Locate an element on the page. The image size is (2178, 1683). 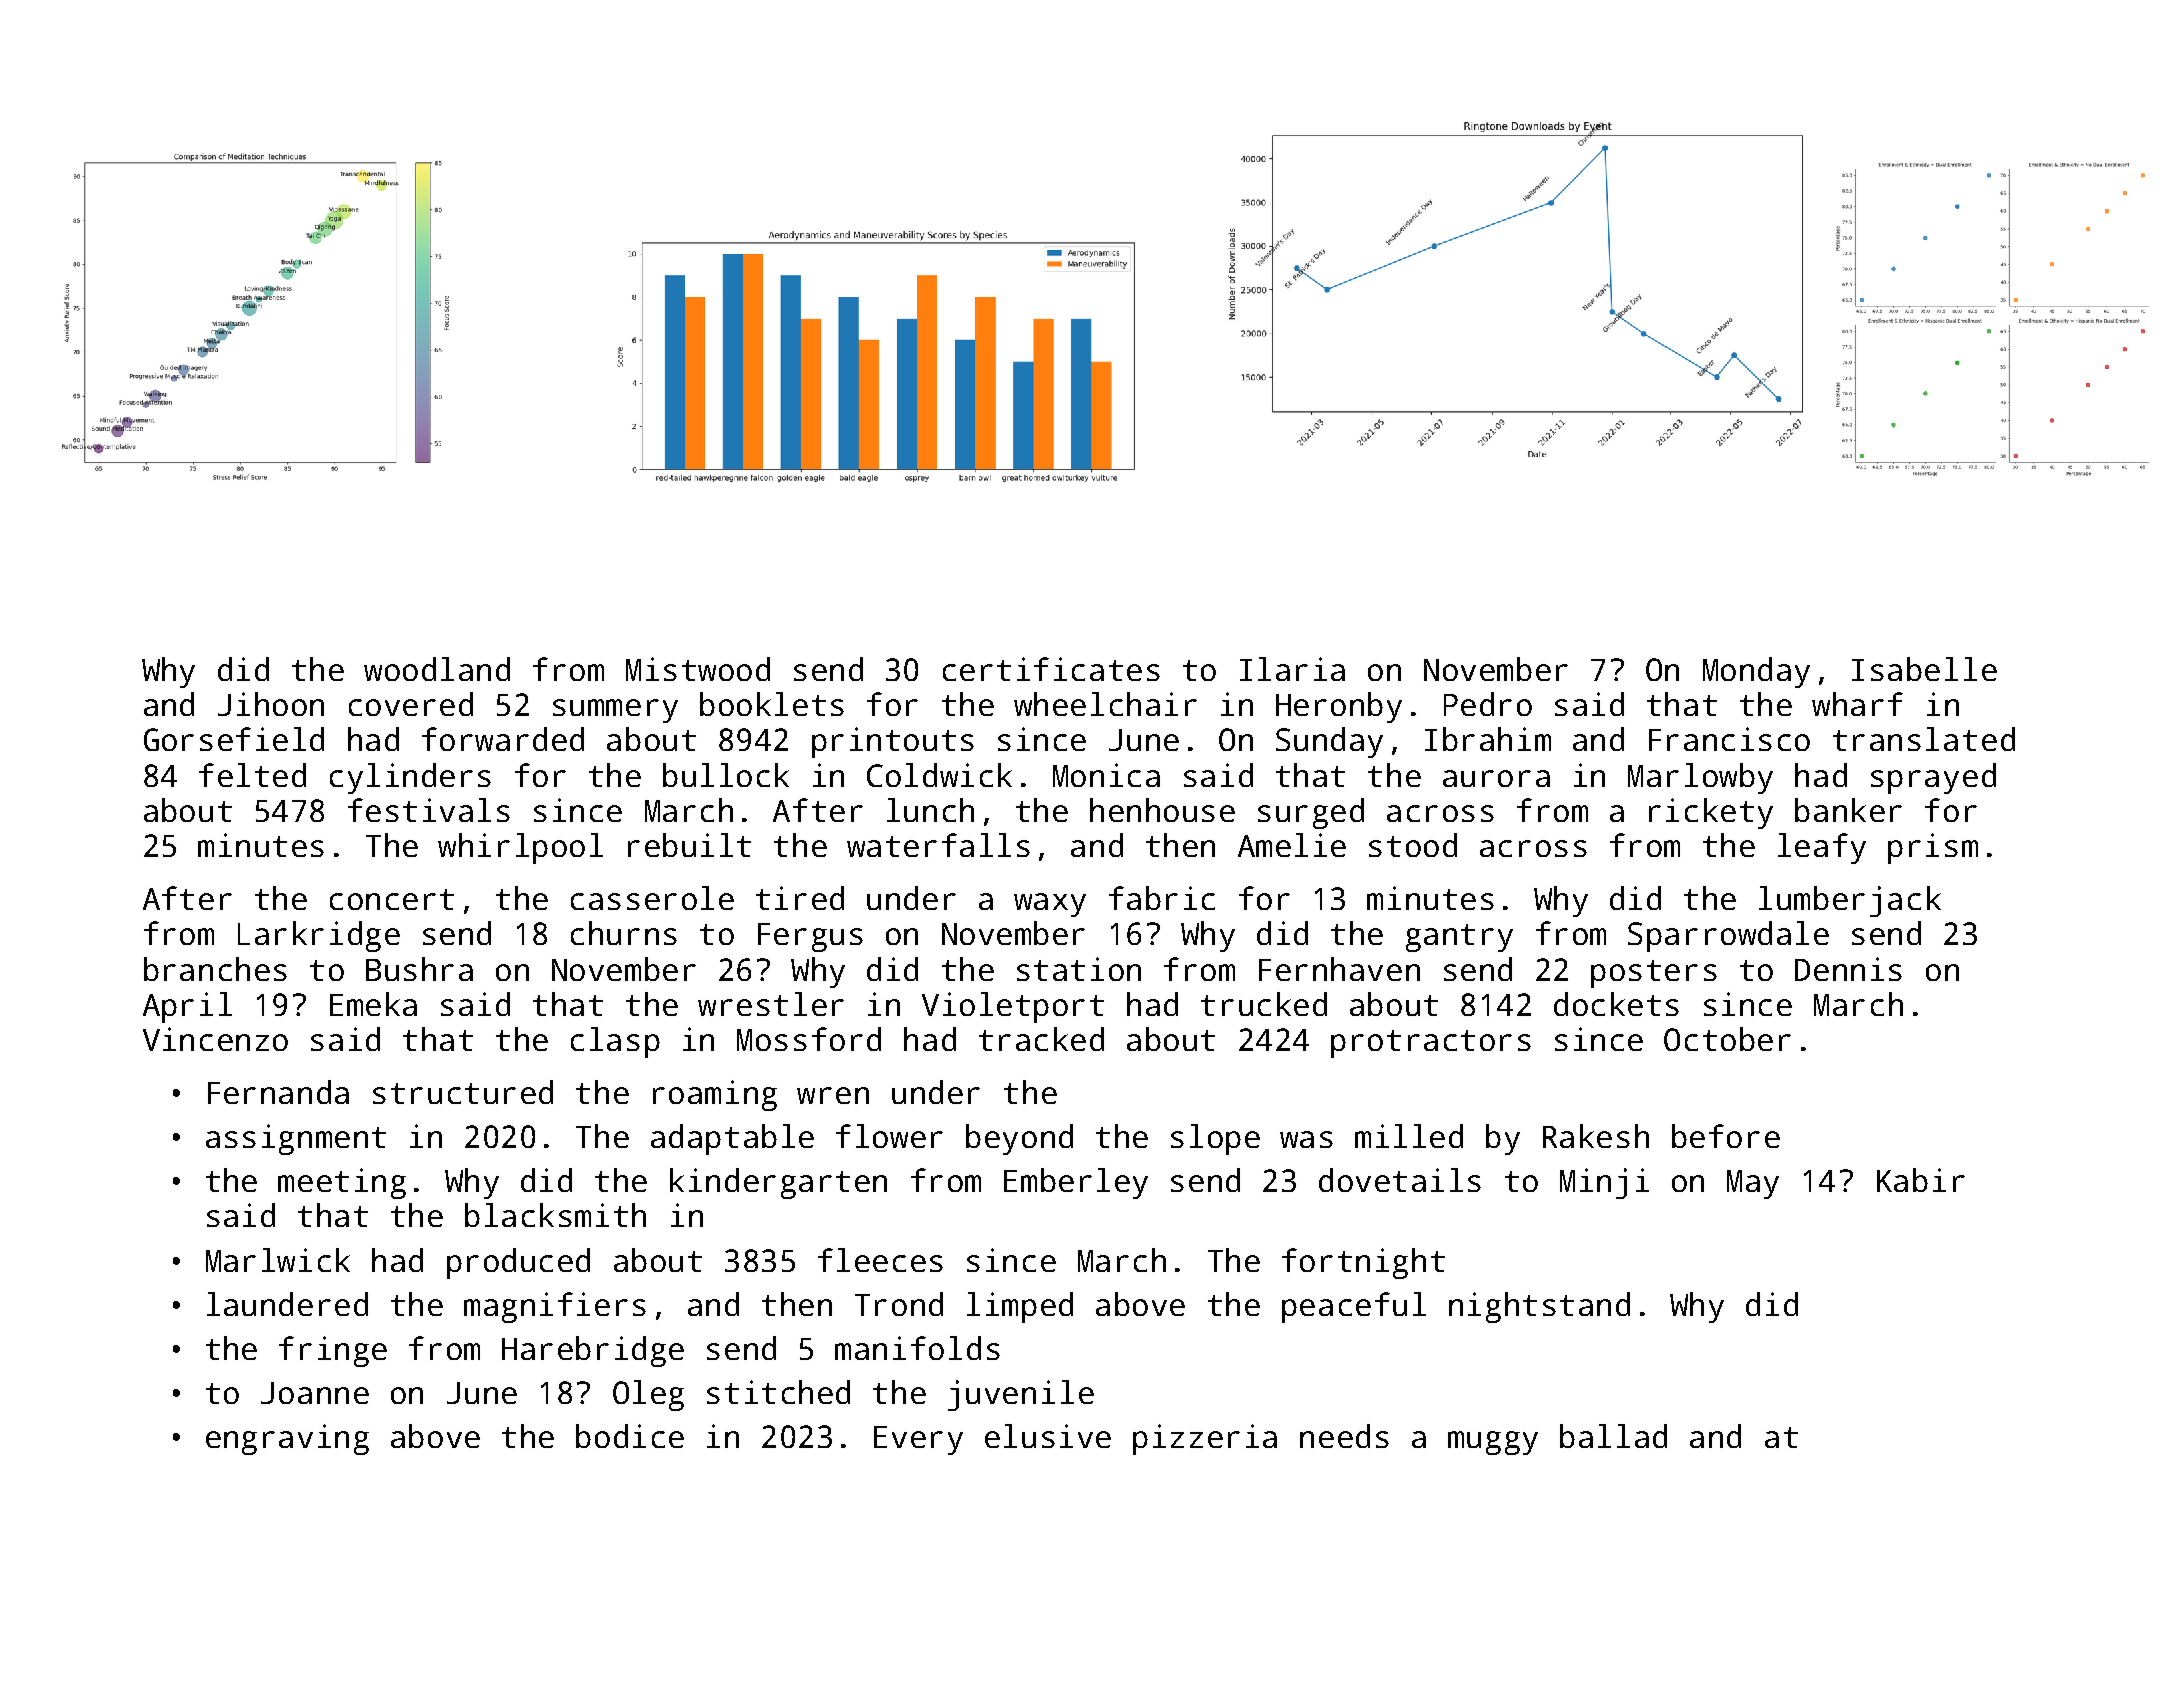
branches is located at coordinates (215, 969).
